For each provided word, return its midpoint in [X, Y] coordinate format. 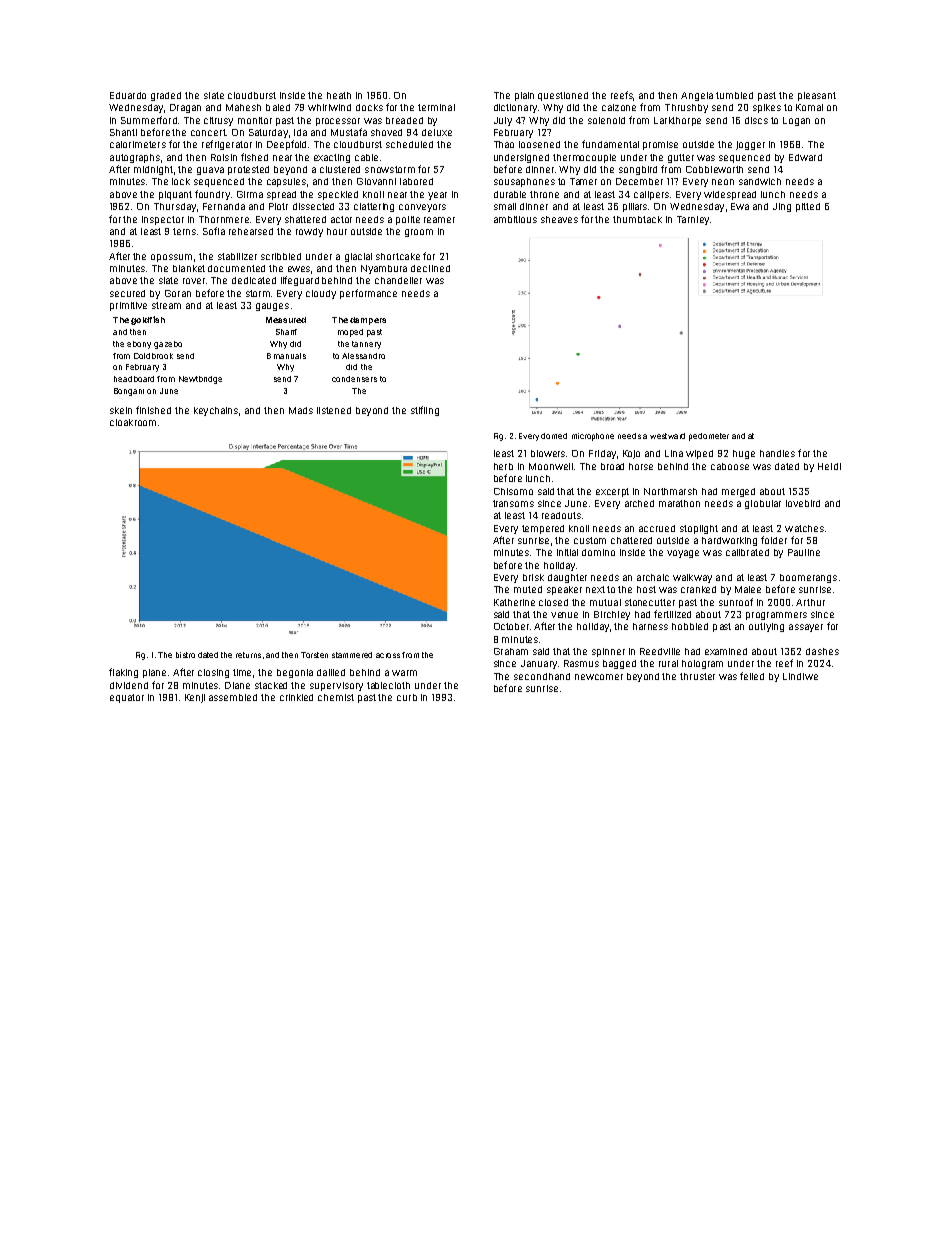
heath [339, 95]
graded [166, 96]
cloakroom [133, 422]
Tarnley [693, 220]
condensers [354, 379]
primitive [128, 306]
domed [554, 436]
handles [777, 453]
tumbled [734, 95]
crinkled [296, 697]
